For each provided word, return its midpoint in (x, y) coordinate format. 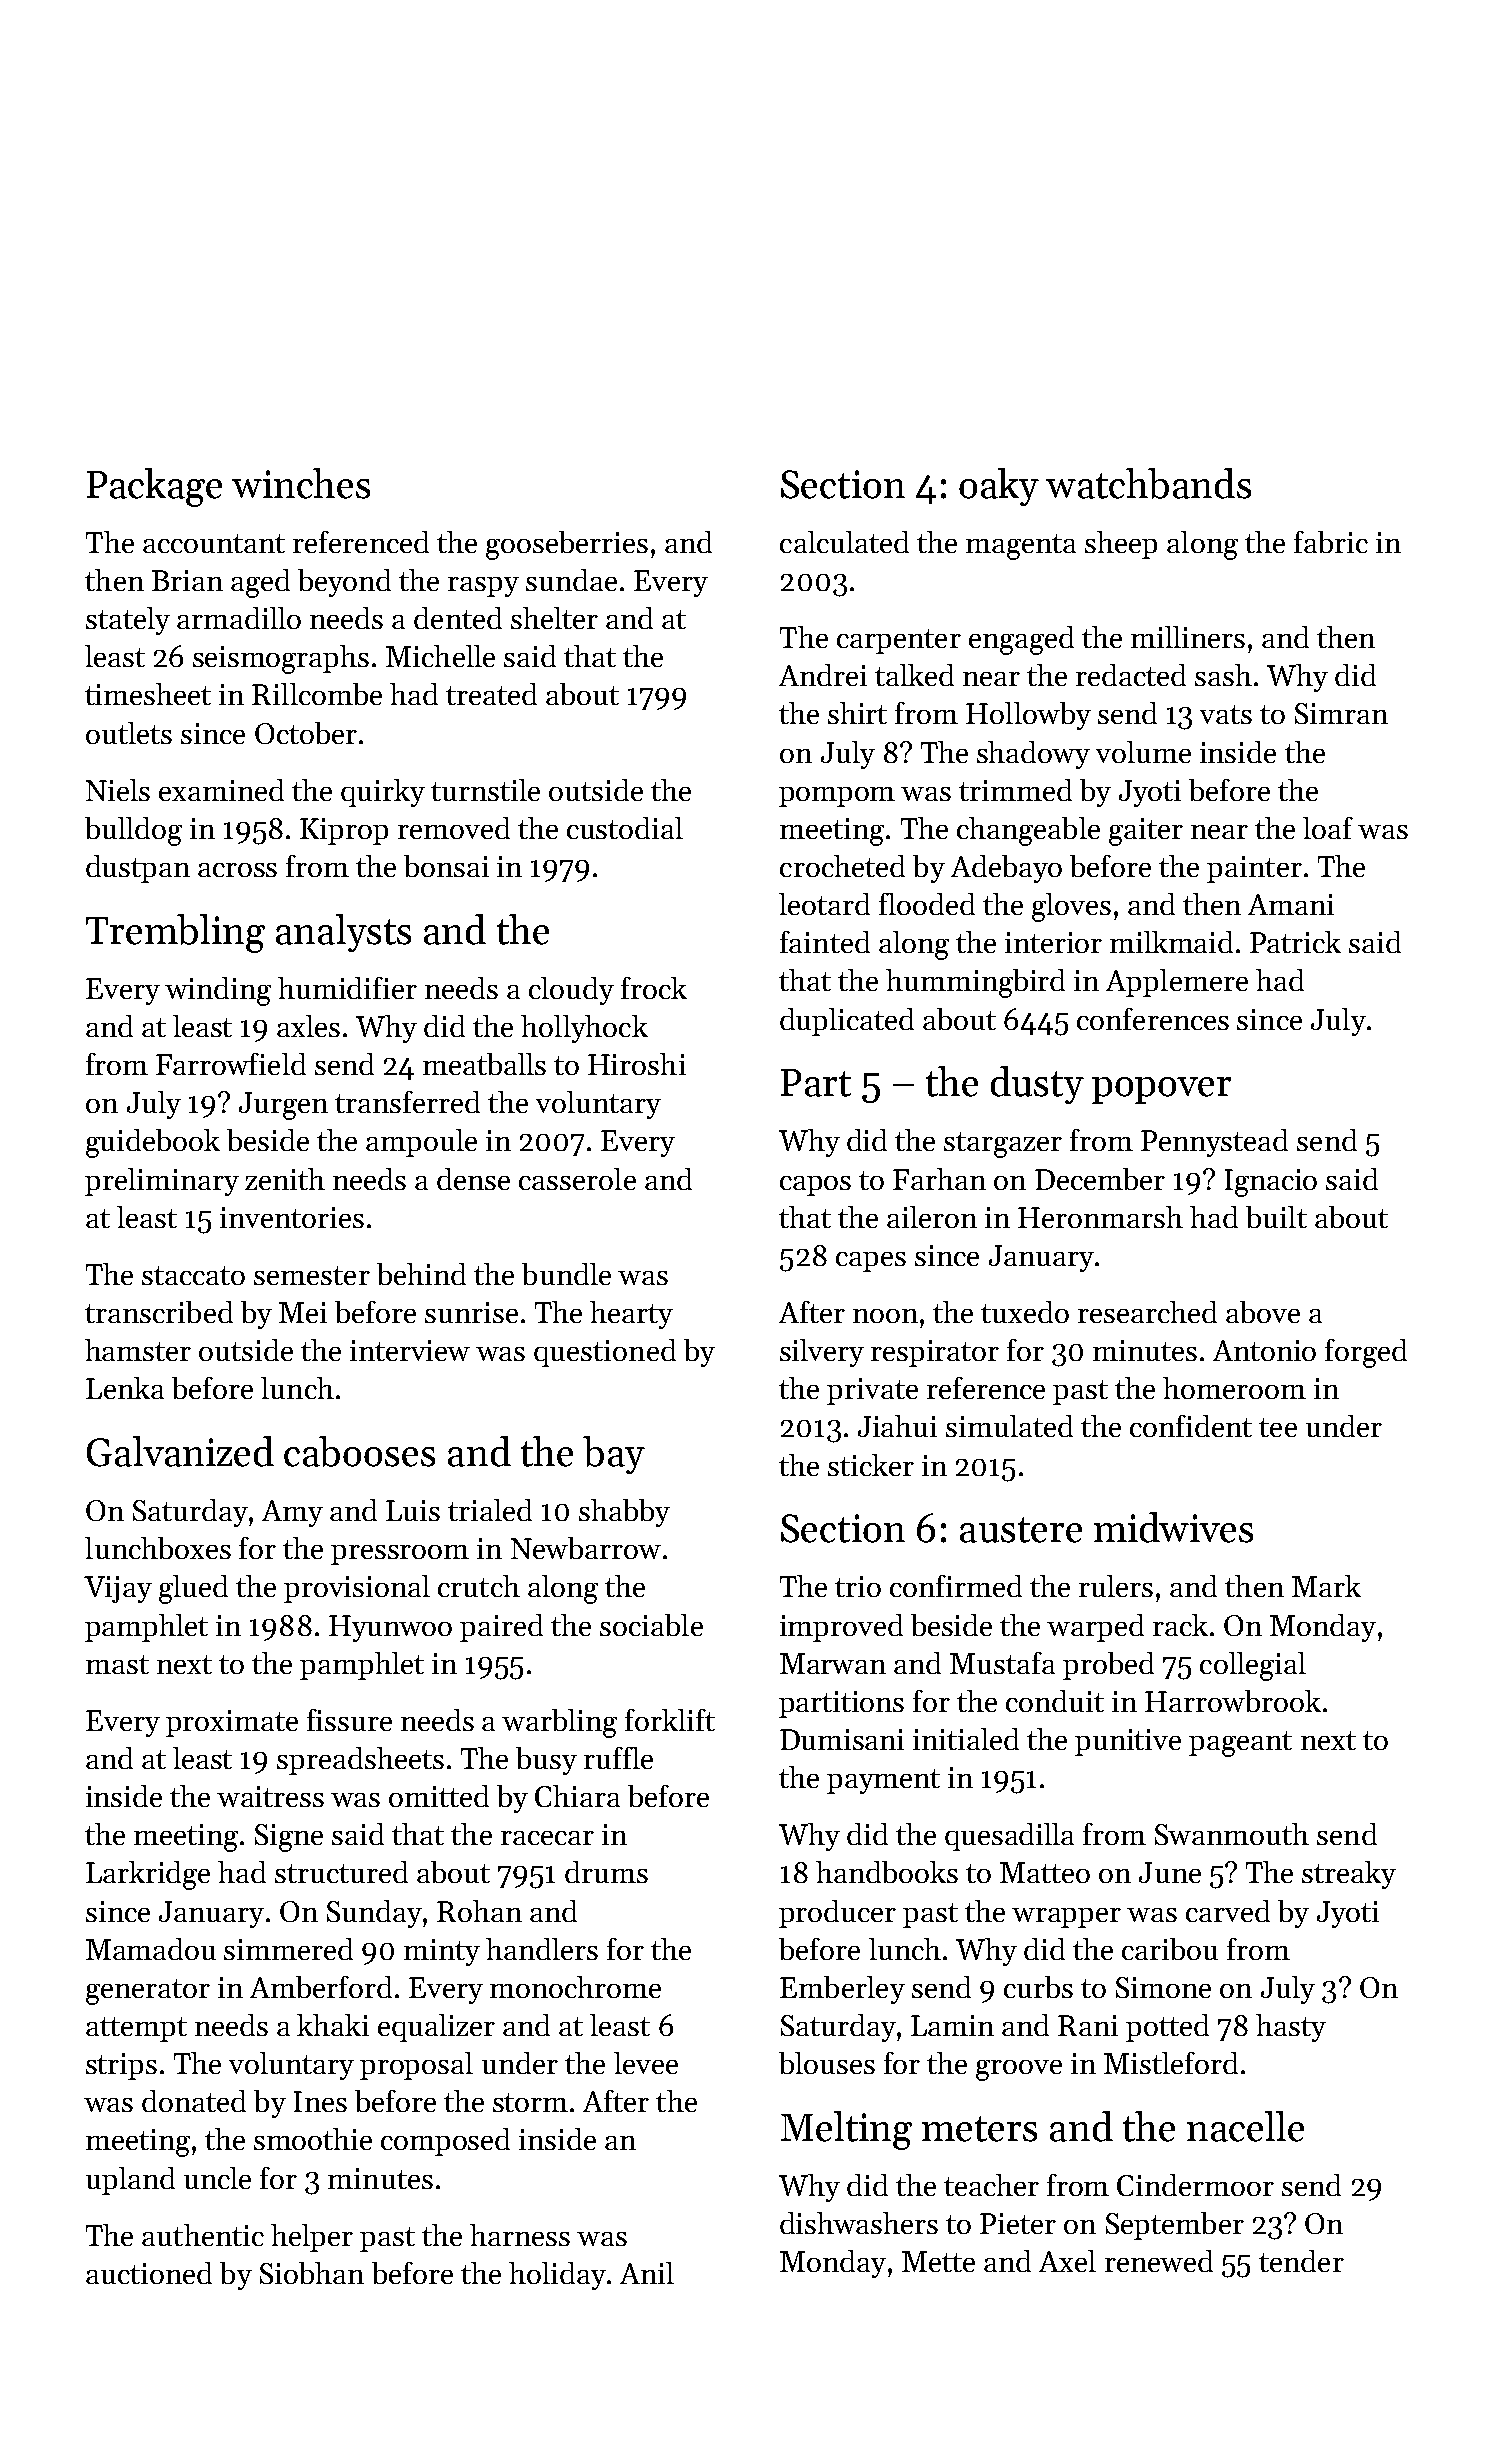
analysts (343, 933)
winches (301, 483)
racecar (547, 1838)
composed (445, 2142)
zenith (285, 1179)
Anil (647, 2273)
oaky (999, 487)
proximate (232, 1723)
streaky (1349, 1875)
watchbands (1148, 483)
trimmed (1015, 790)
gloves (1071, 907)
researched (1147, 1312)
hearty (631, 1315)
